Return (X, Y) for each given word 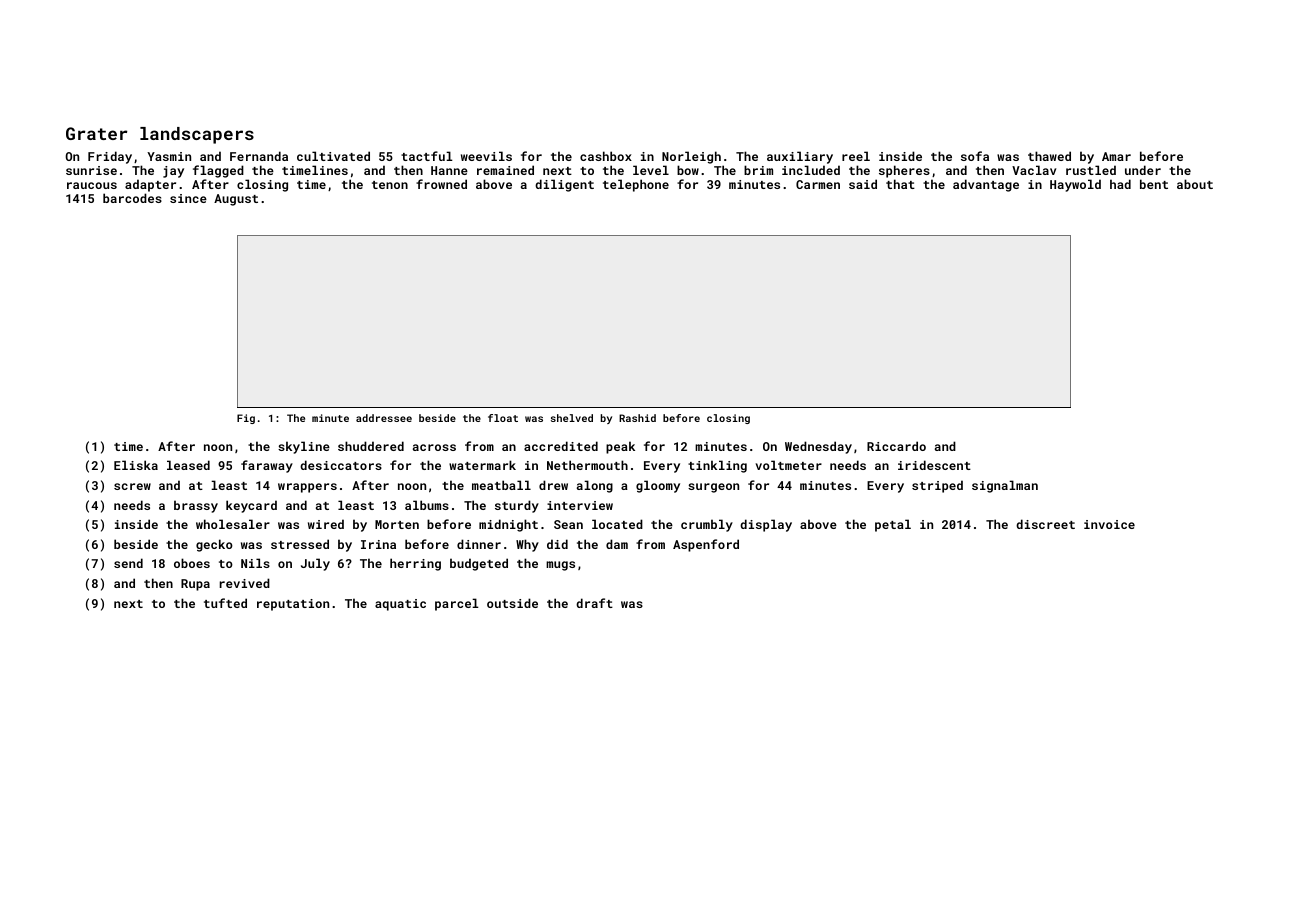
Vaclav (1034, 170)
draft (594, 603)
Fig (246, 419)
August (236, 200)
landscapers (197, 135)
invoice (1109, 524)
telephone (636, 185)
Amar (1116, 156)
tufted (225, 603)
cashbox (606, 156)
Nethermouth (587, 465)
